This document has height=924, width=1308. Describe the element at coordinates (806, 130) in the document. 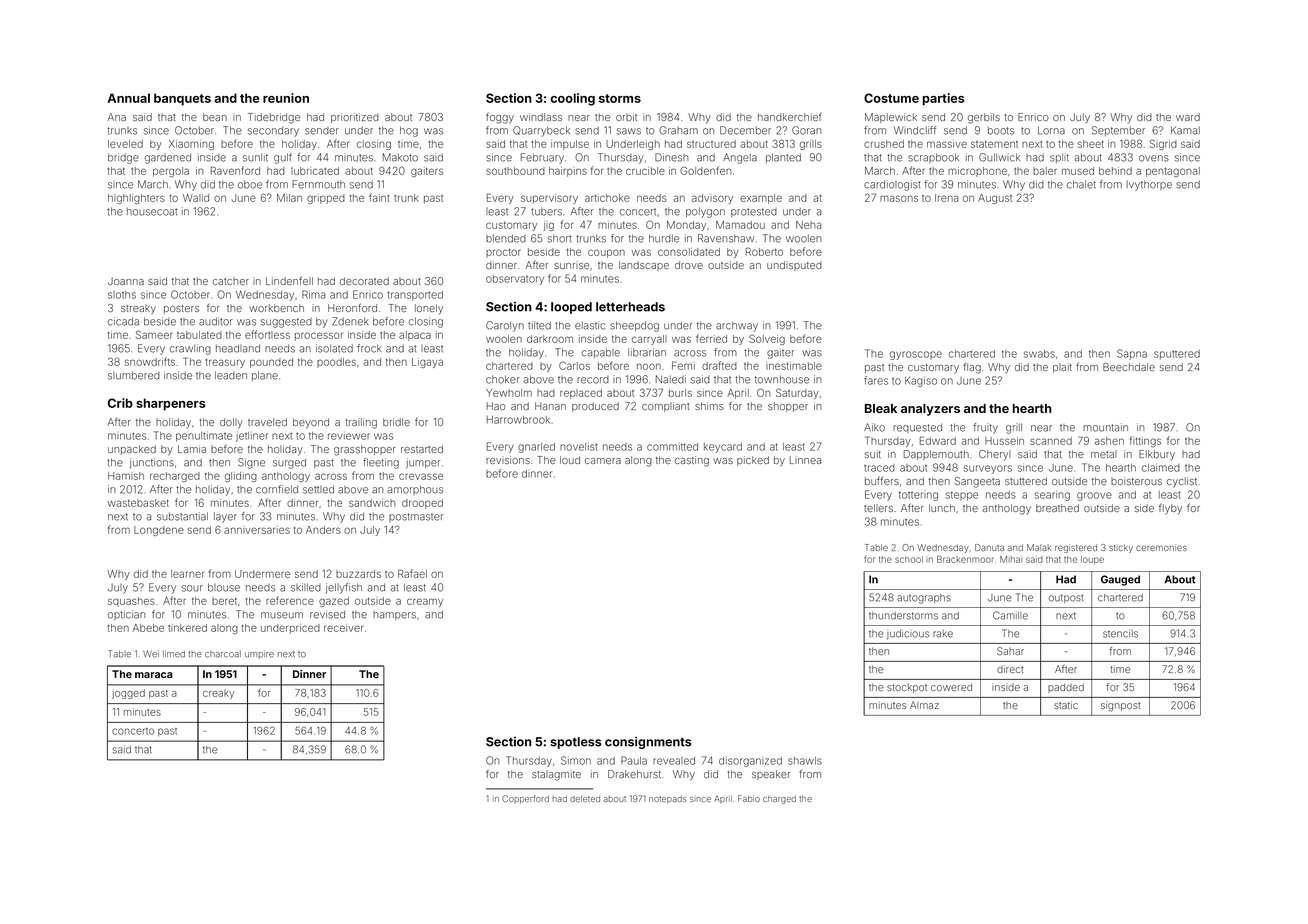

I see `Goran` at that location.
